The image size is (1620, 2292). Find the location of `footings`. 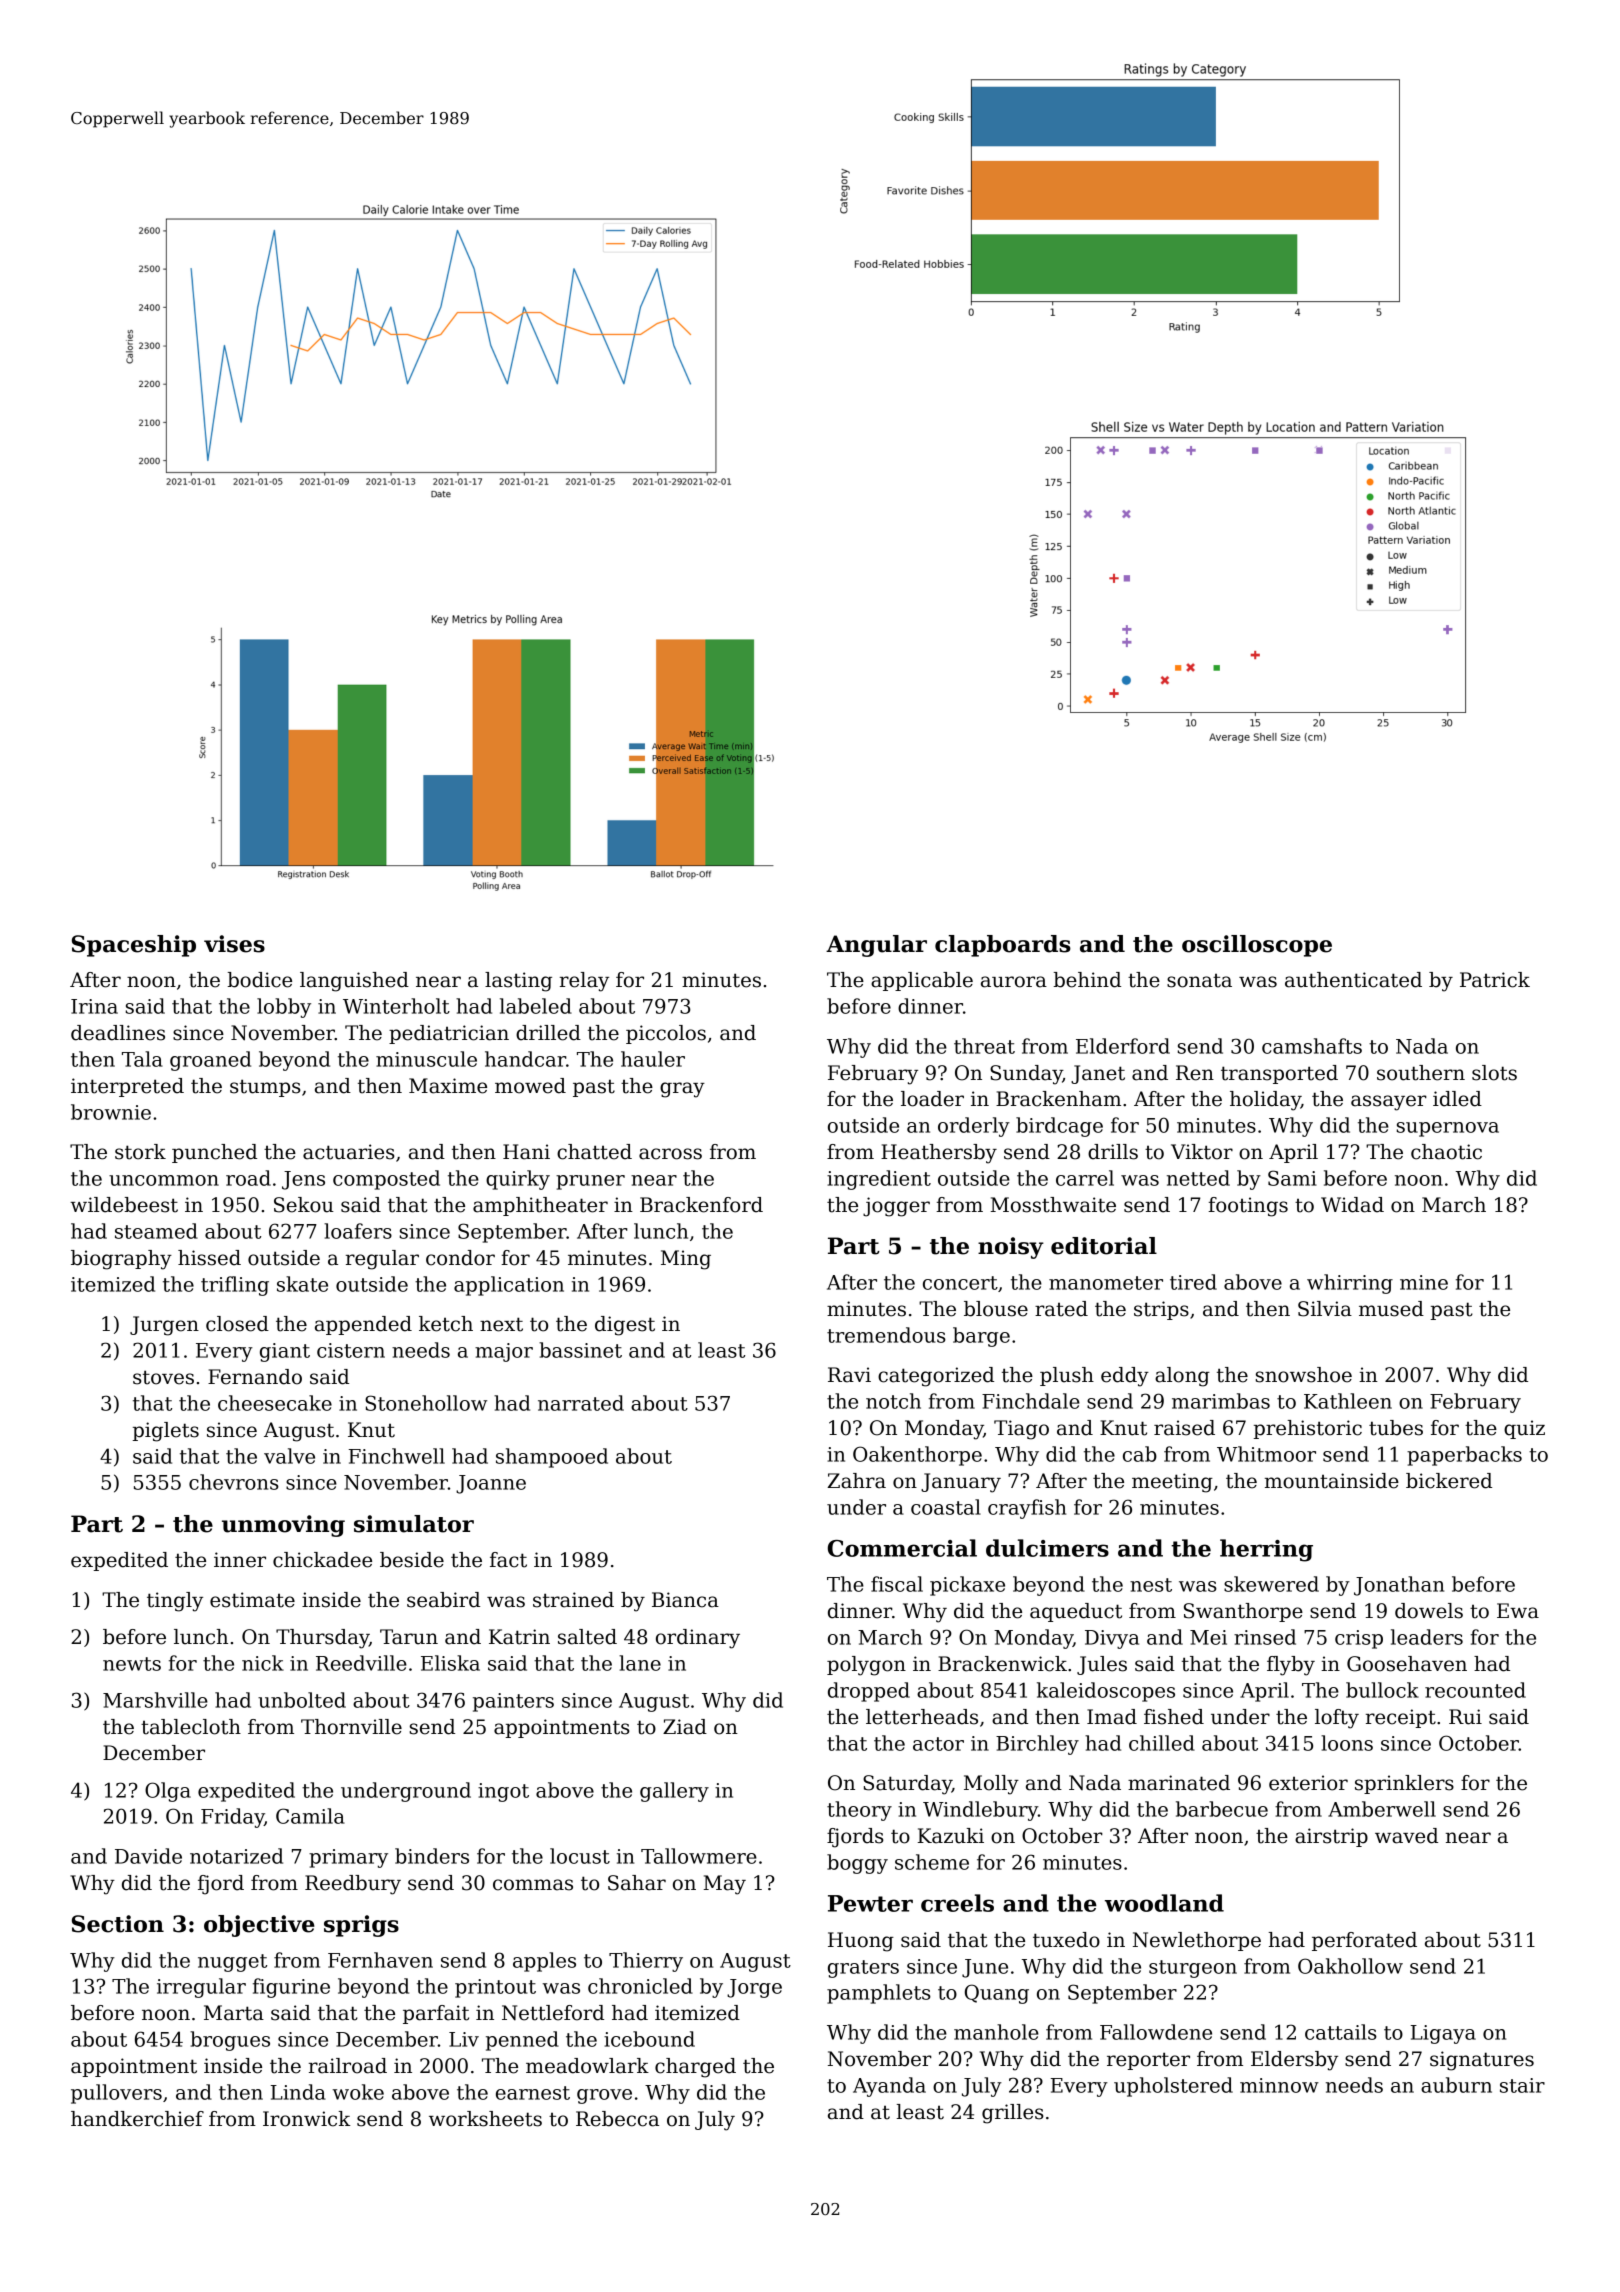

footings is located at coordinates (1248, 1207).
